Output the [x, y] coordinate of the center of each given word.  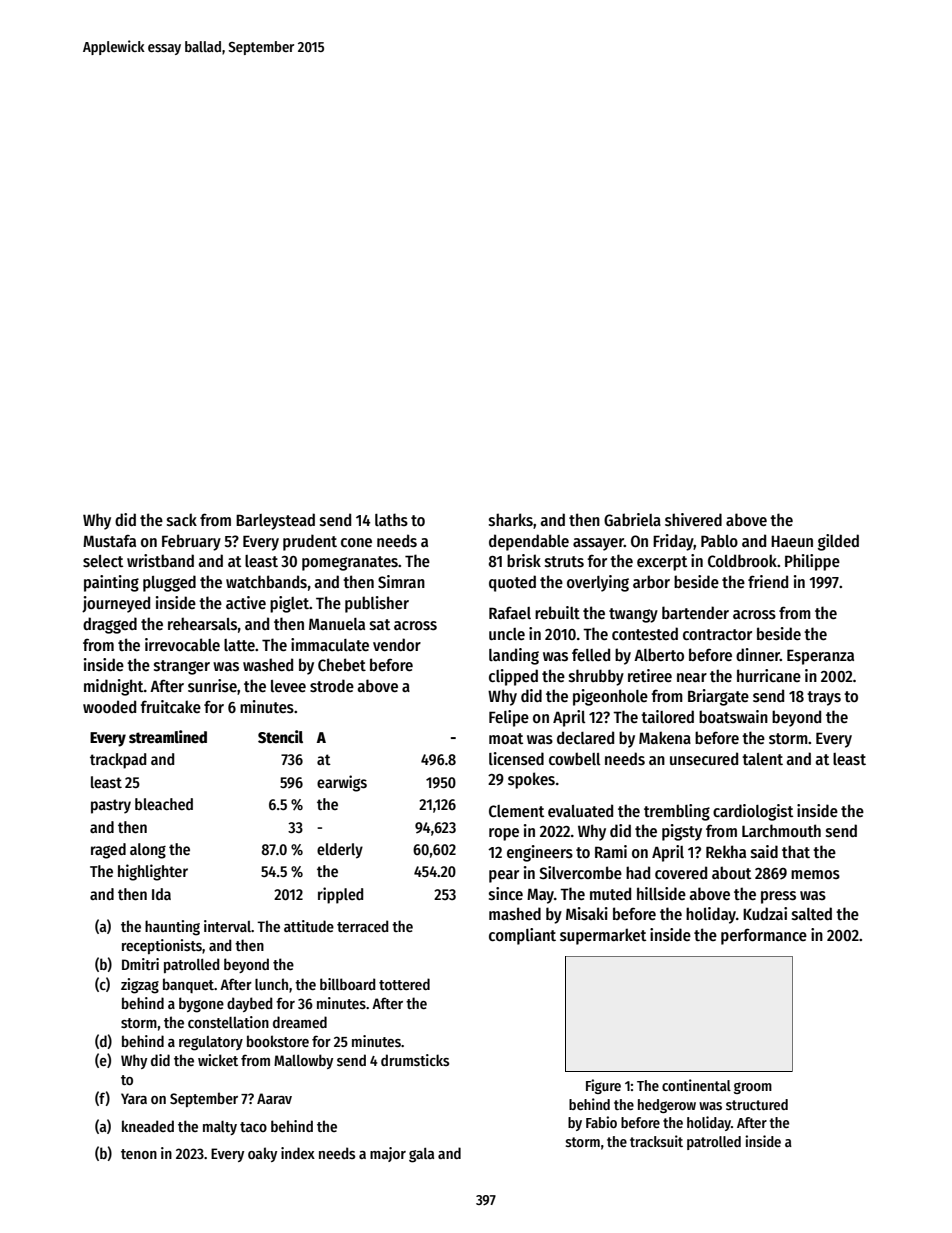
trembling [677, 812]
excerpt [662, 563]
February [191, 542]
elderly [340, 851]
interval [227, 926]
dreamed [300, 1022]
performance [764, 936]
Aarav [274, 1098]
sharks [511, 520]
